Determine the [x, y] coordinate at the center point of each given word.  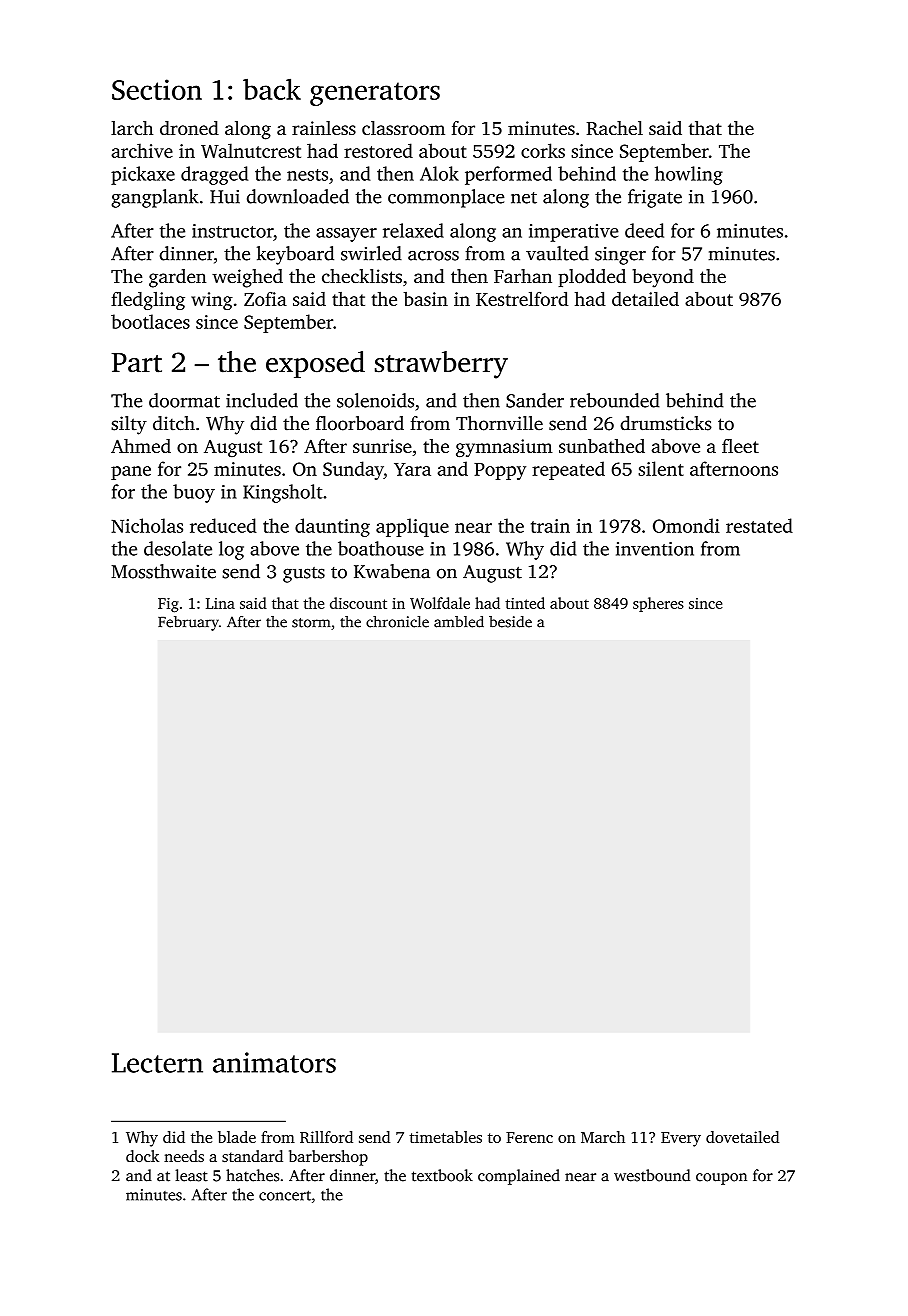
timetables [445, 1137]
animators [274, 1062]
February [188, 623]
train [550, 526]
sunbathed [602, 446]
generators [375, 94]
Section [157, 89]
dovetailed [742, 1137]
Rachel [615, 128]
